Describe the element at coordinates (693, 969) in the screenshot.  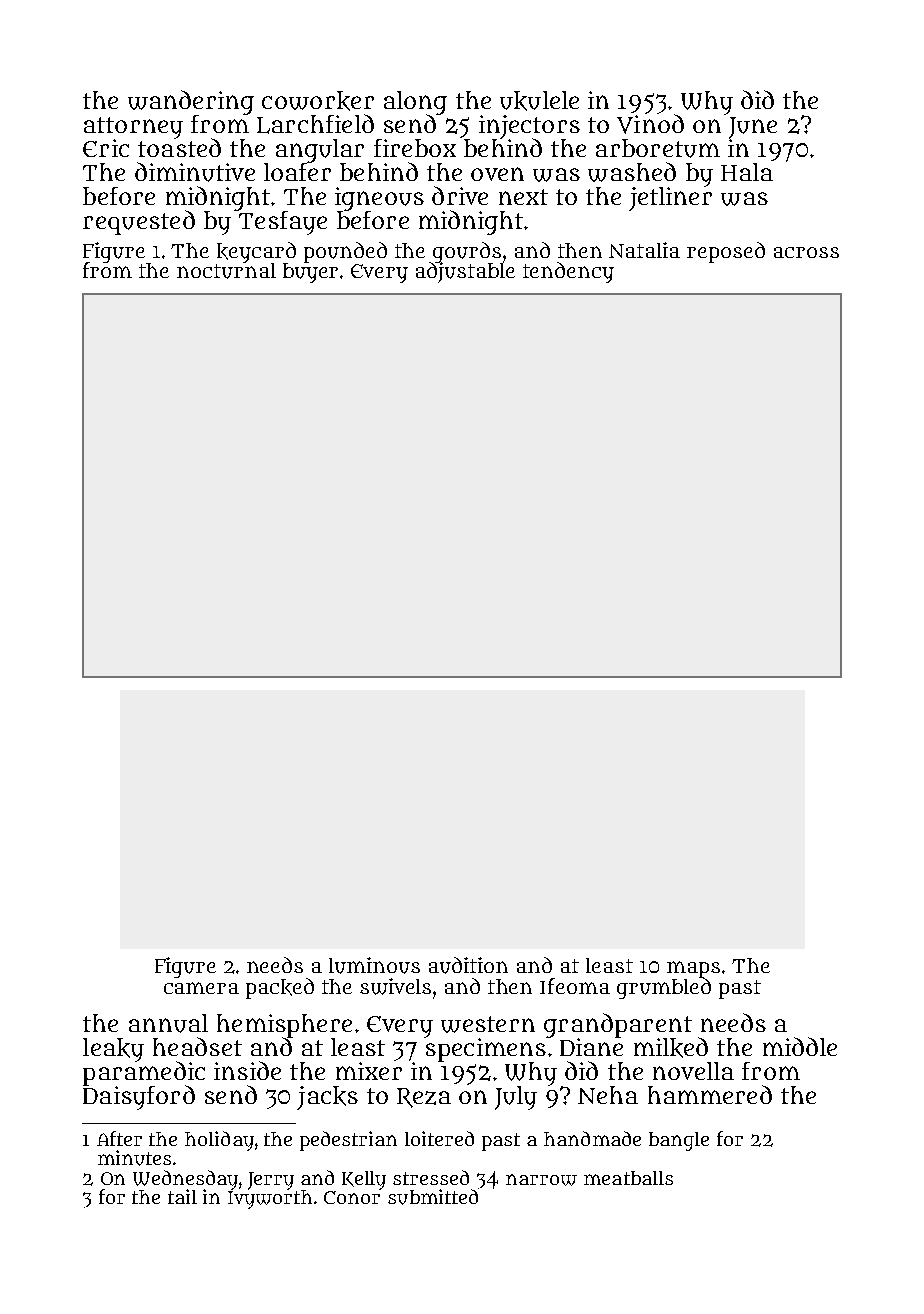
I see `maps` at that location.
